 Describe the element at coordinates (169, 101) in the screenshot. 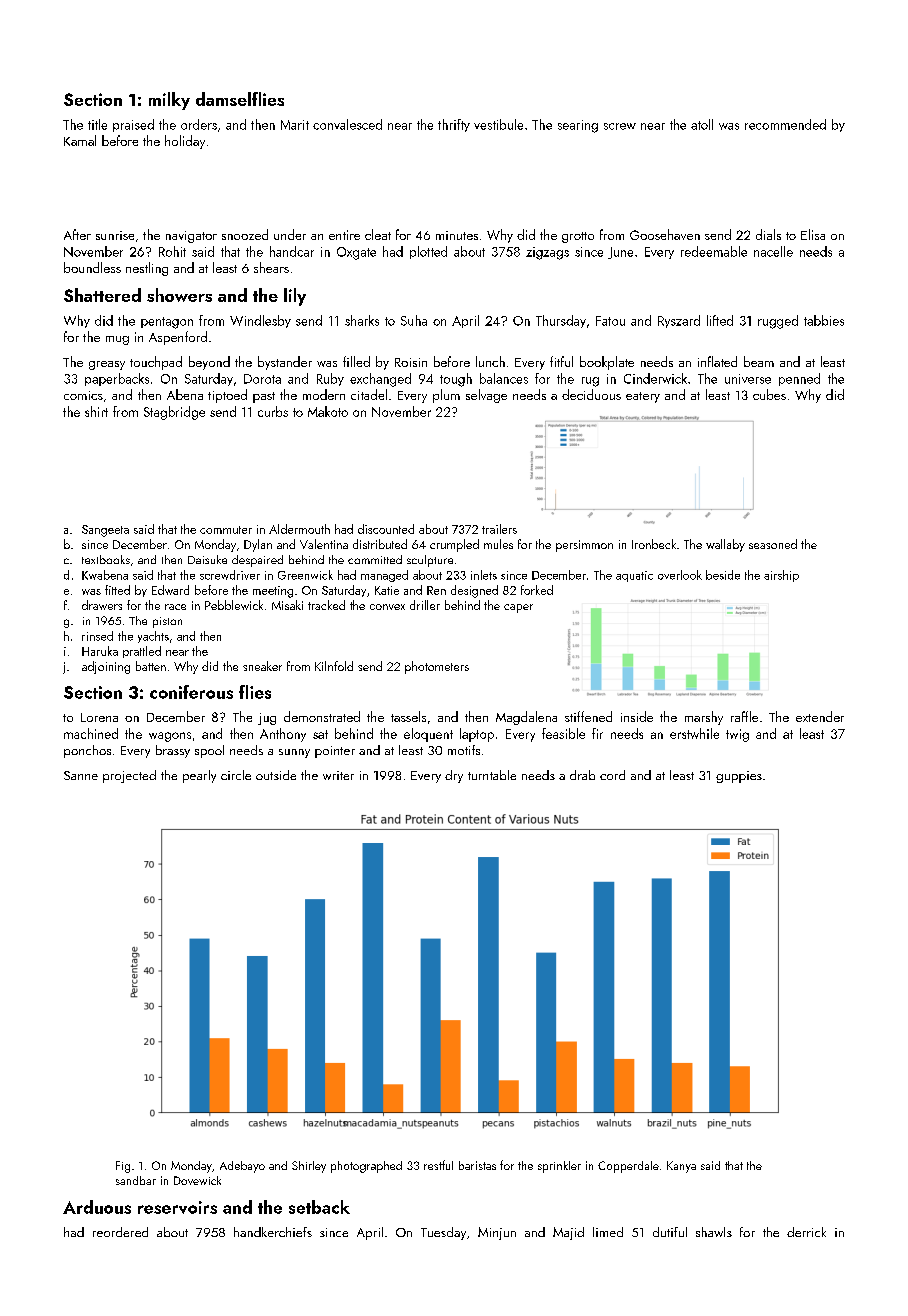

I see `milky` at that location.
